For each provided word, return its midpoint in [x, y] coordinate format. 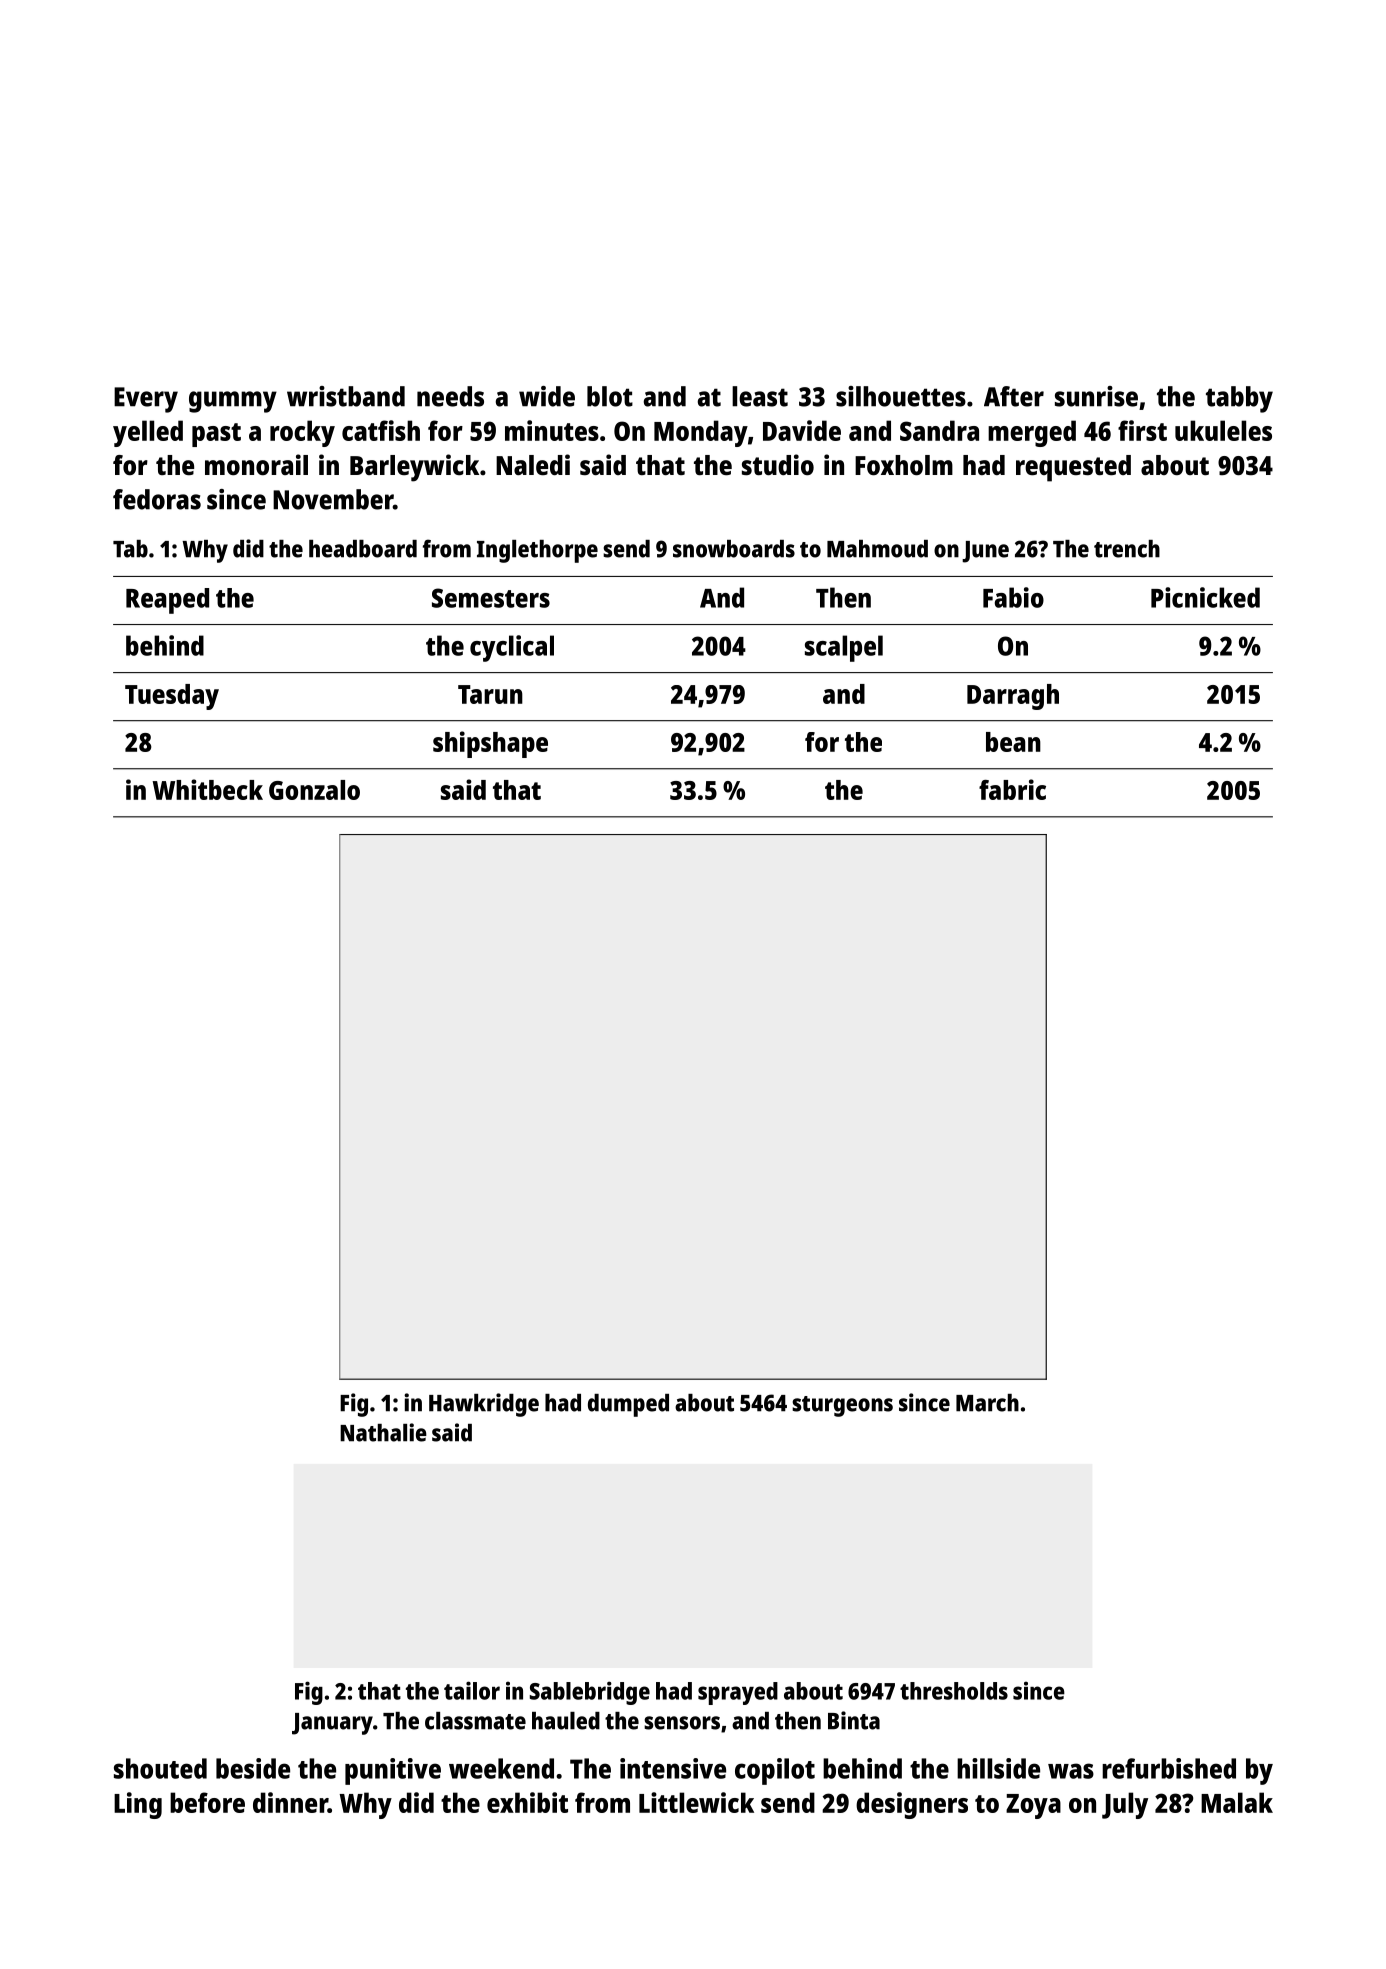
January [332, 1724]
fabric [1012, 789]
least [760, 396]
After [1014, 396]
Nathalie [383, 1432]
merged [1032, 433]
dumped [628, 1405]
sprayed [738, 1693]
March [987, 1403]
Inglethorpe [537, 551]
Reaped [167, 601]
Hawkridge [484, 1405]
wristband [346, 396]
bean [1013, 742]
